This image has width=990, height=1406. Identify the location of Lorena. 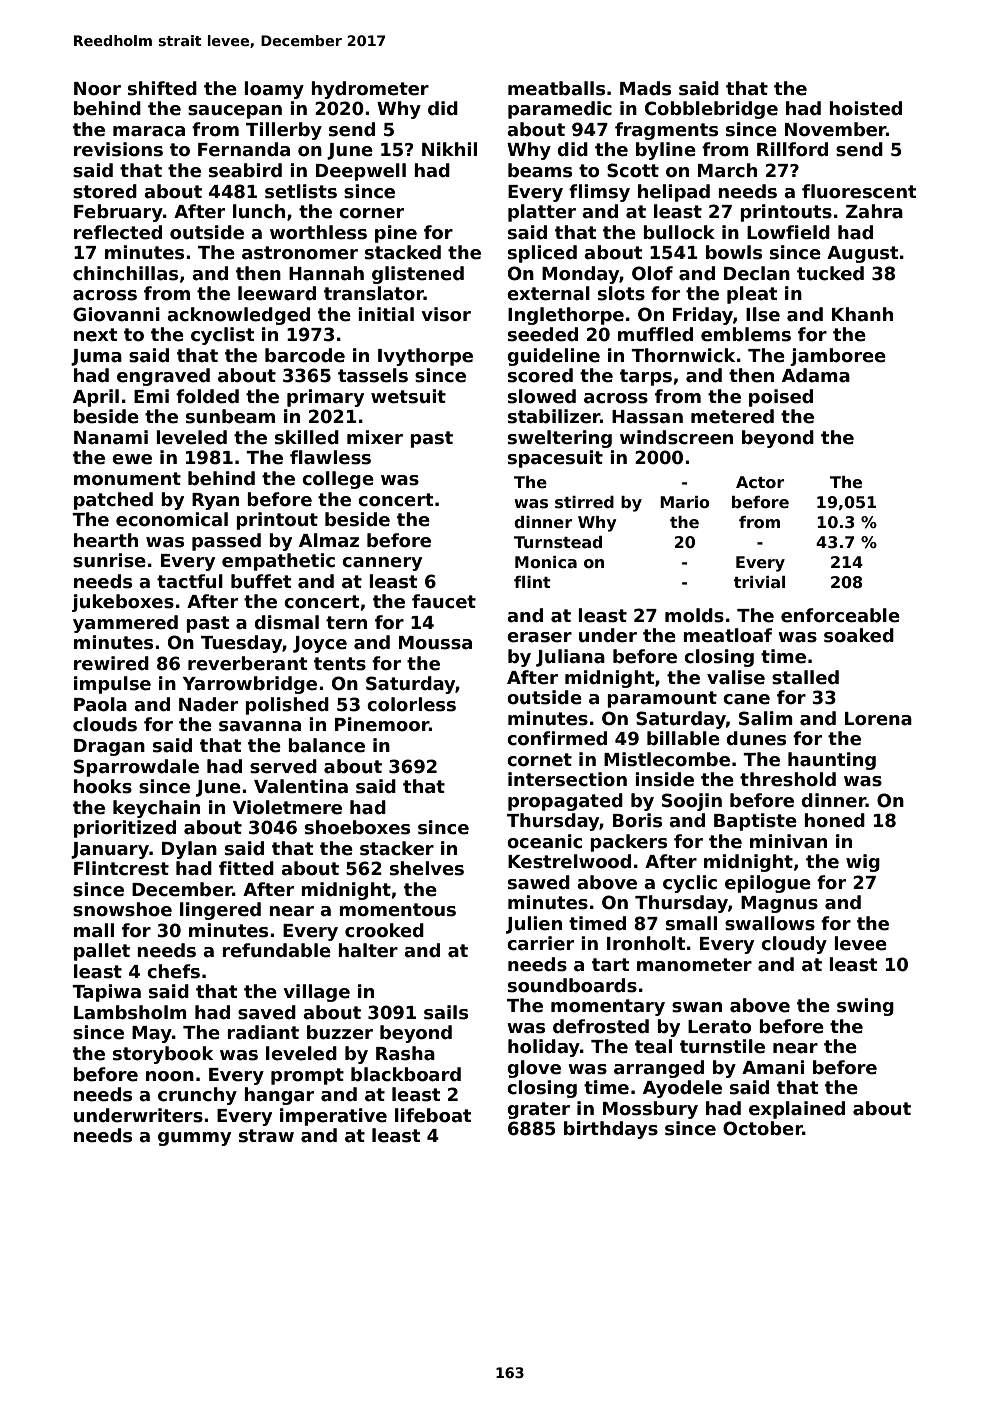
(878, 719).
